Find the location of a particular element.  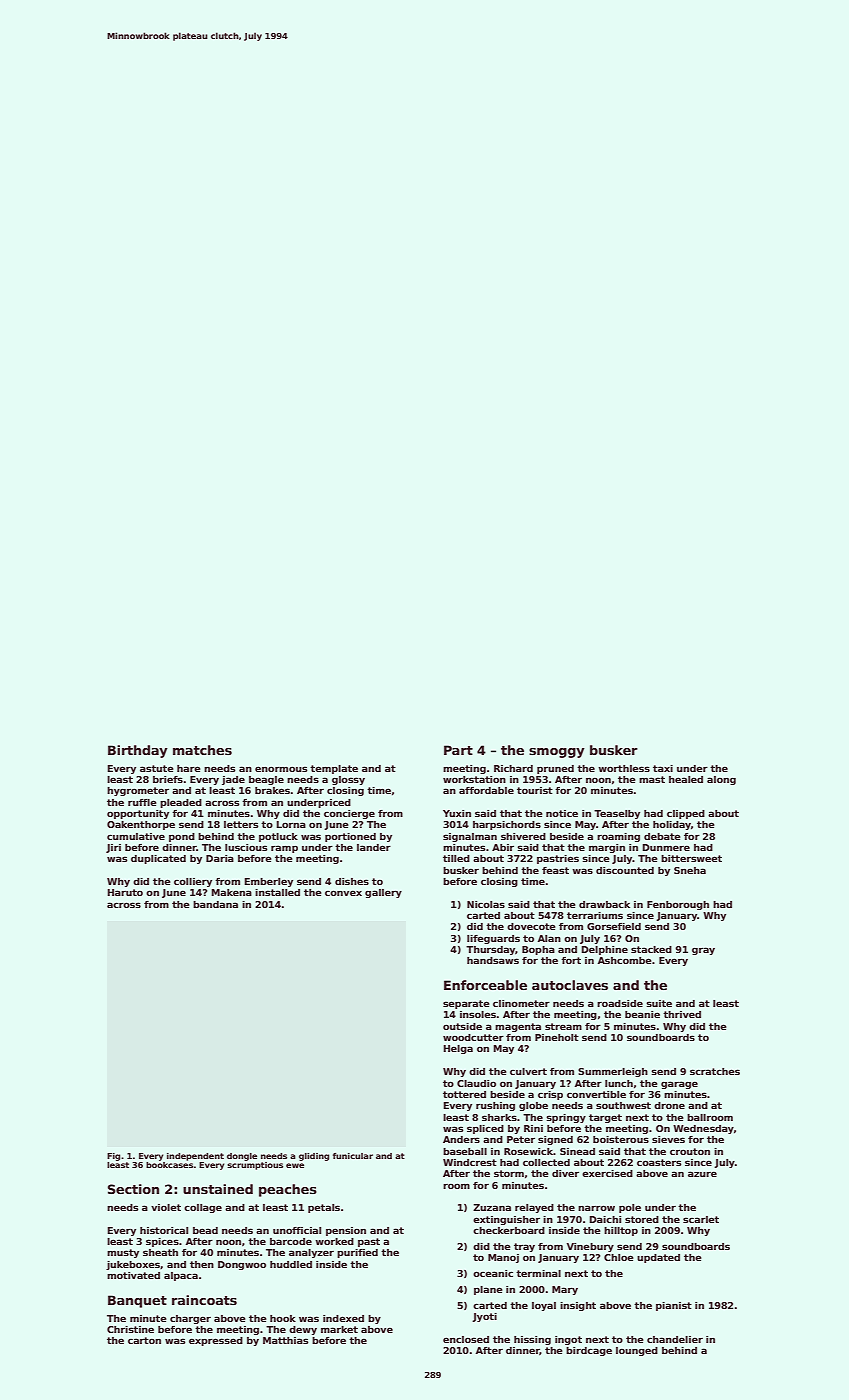

Abir is located at coordinates (503, 847).
